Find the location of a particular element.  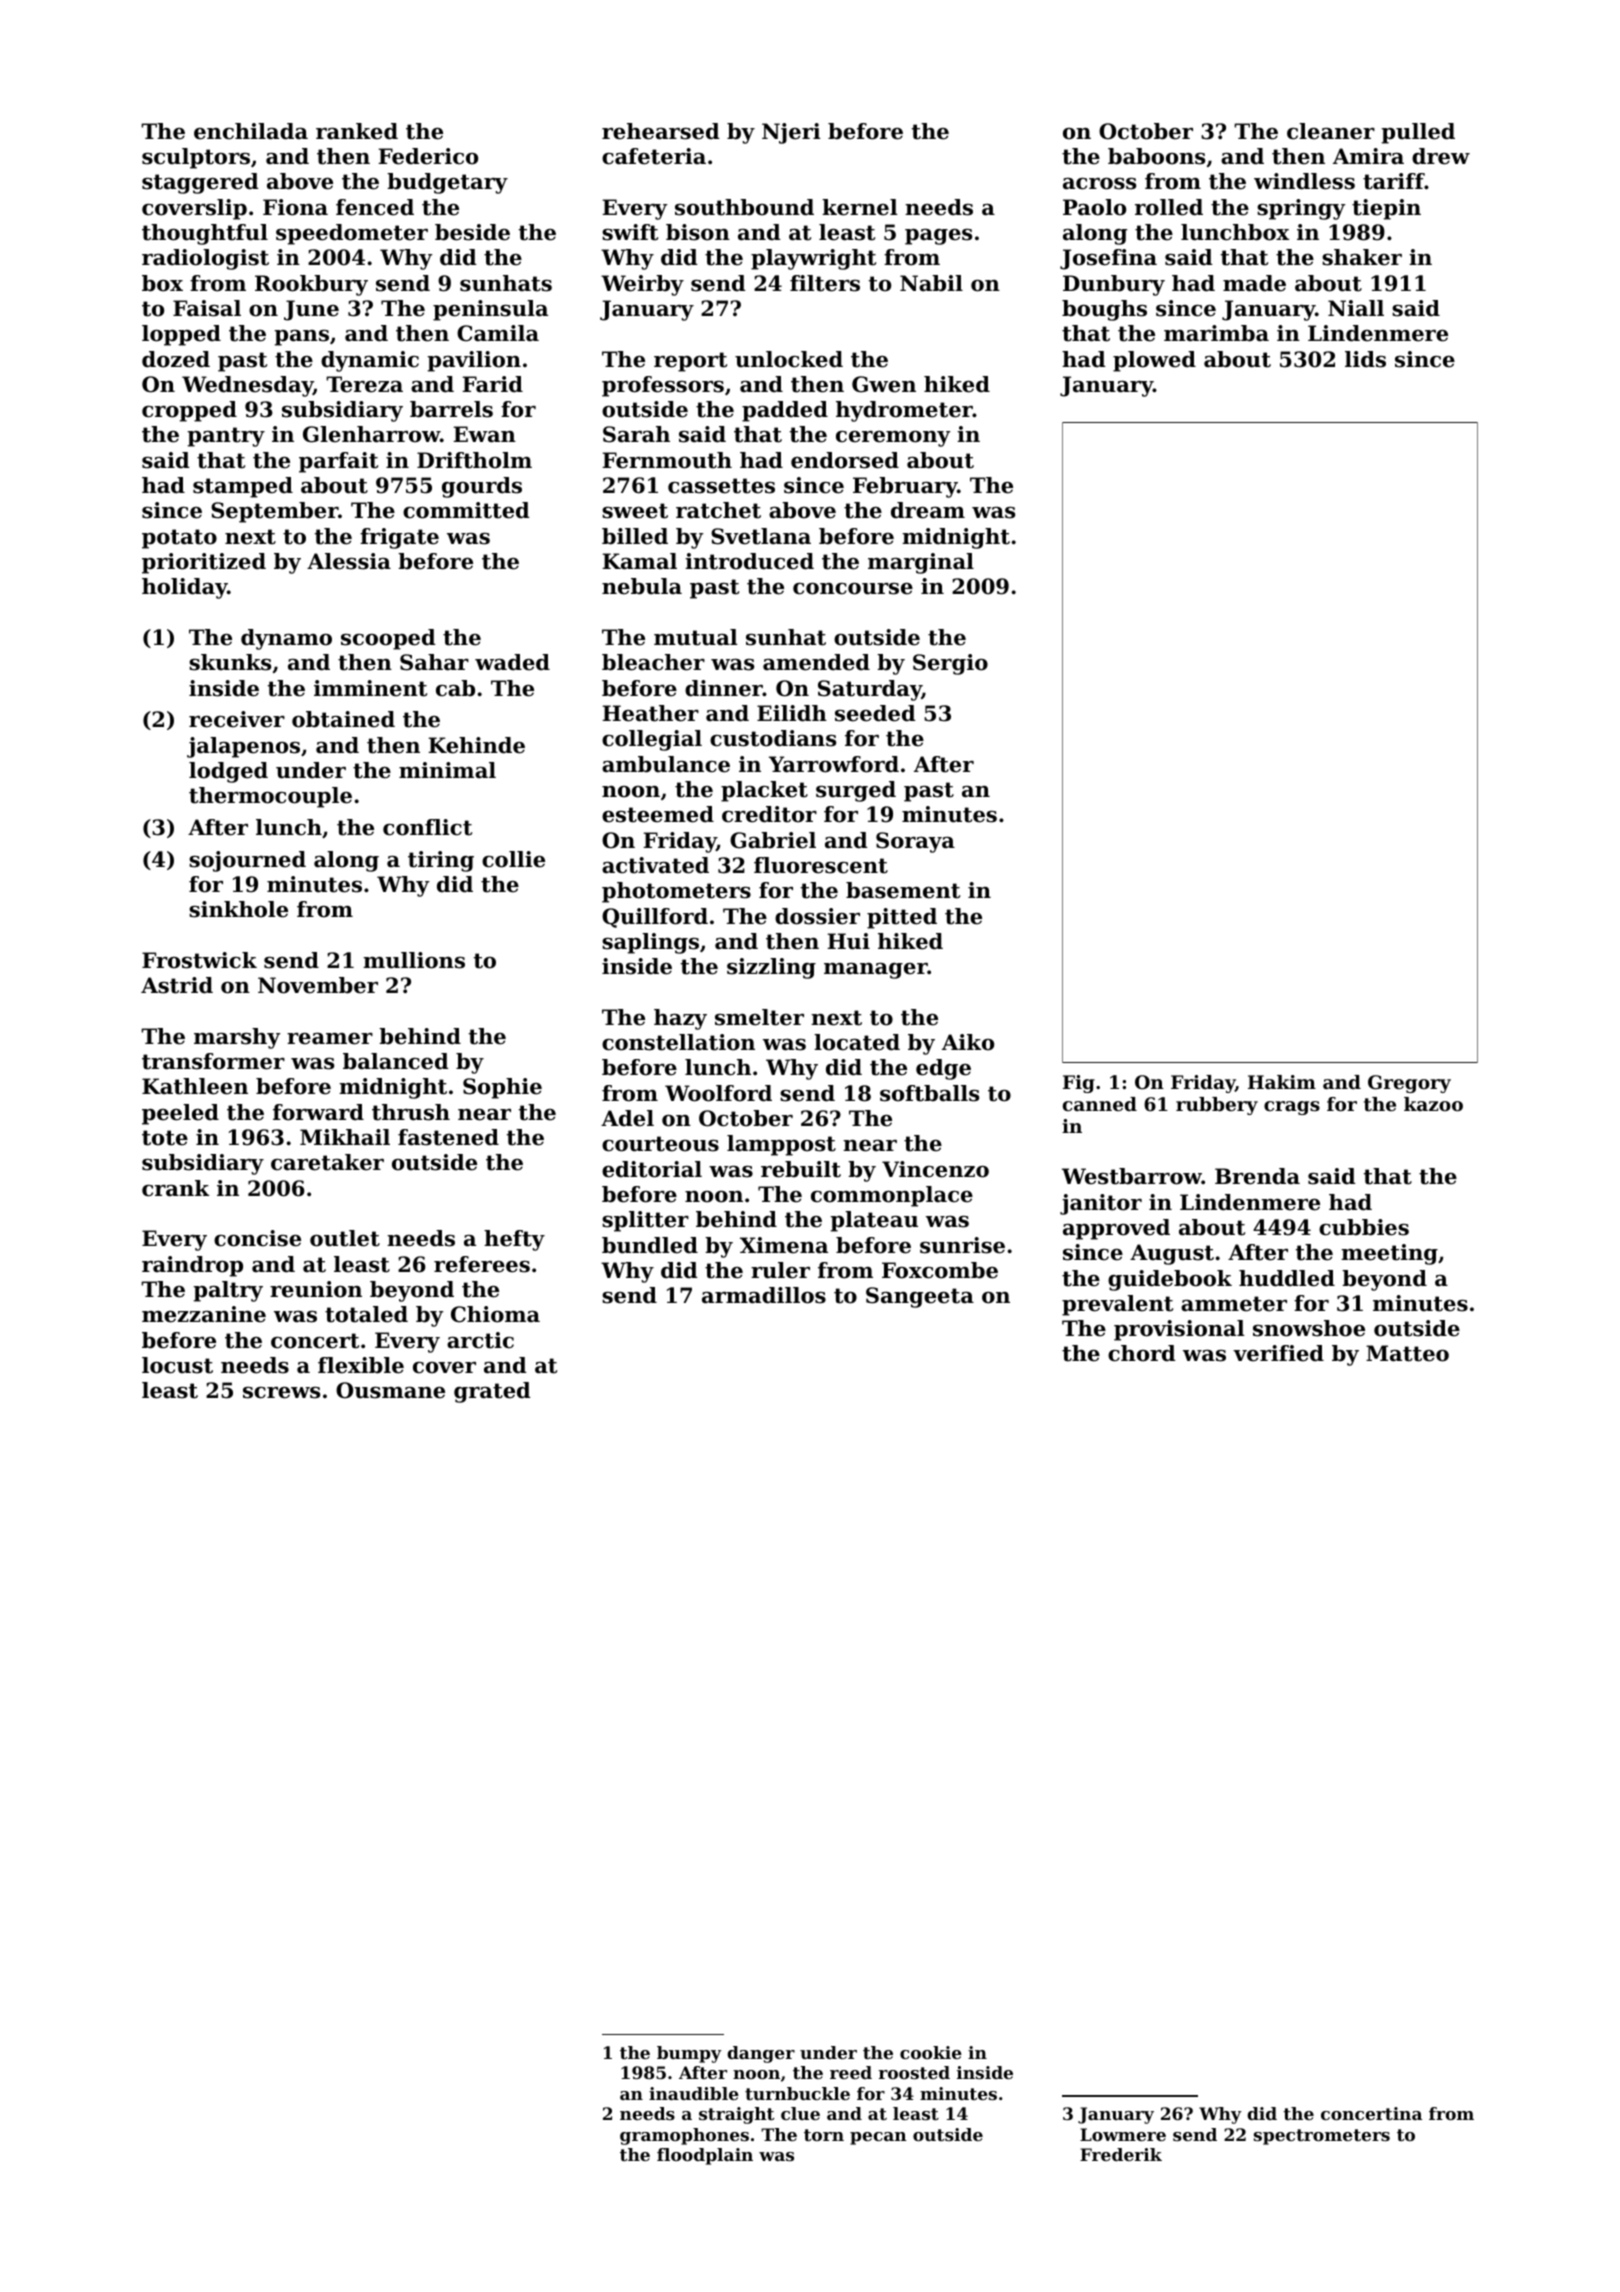

Gregory is located at coordinates (1409, 1084).
